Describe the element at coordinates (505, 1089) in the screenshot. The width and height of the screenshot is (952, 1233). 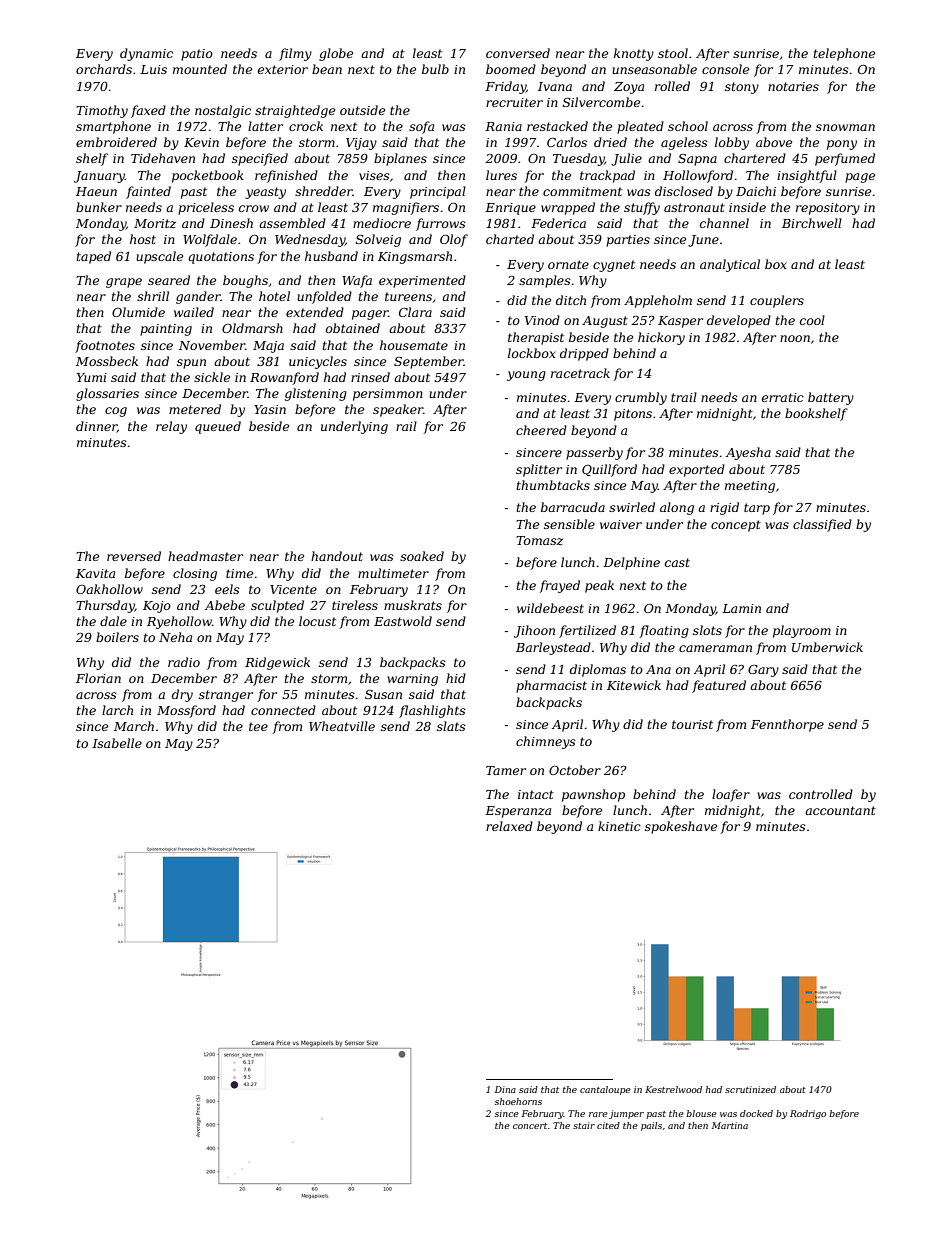
I see `Dina` at that location.
